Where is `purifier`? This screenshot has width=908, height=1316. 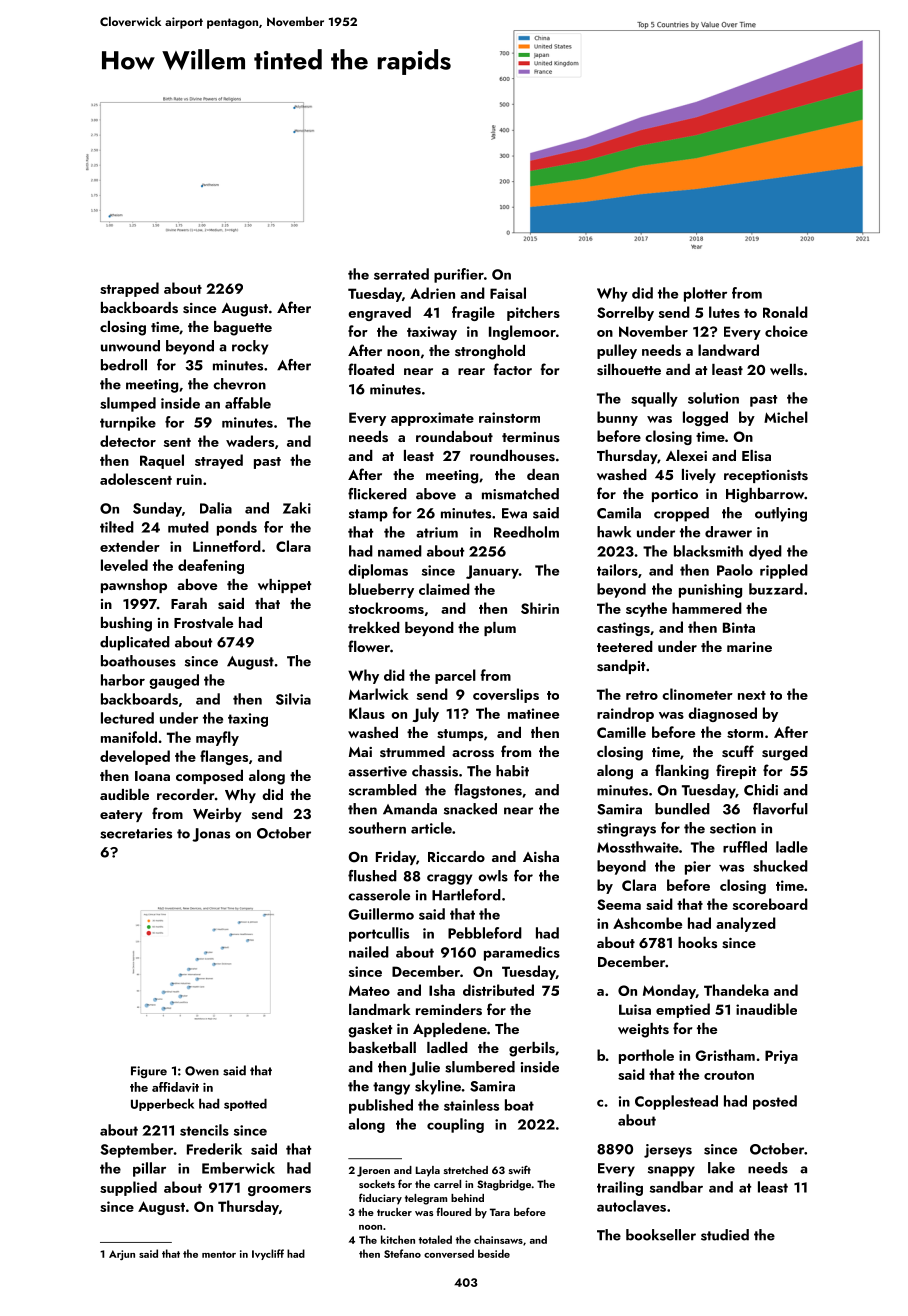
purifier is located at coordinates (459, 275).
